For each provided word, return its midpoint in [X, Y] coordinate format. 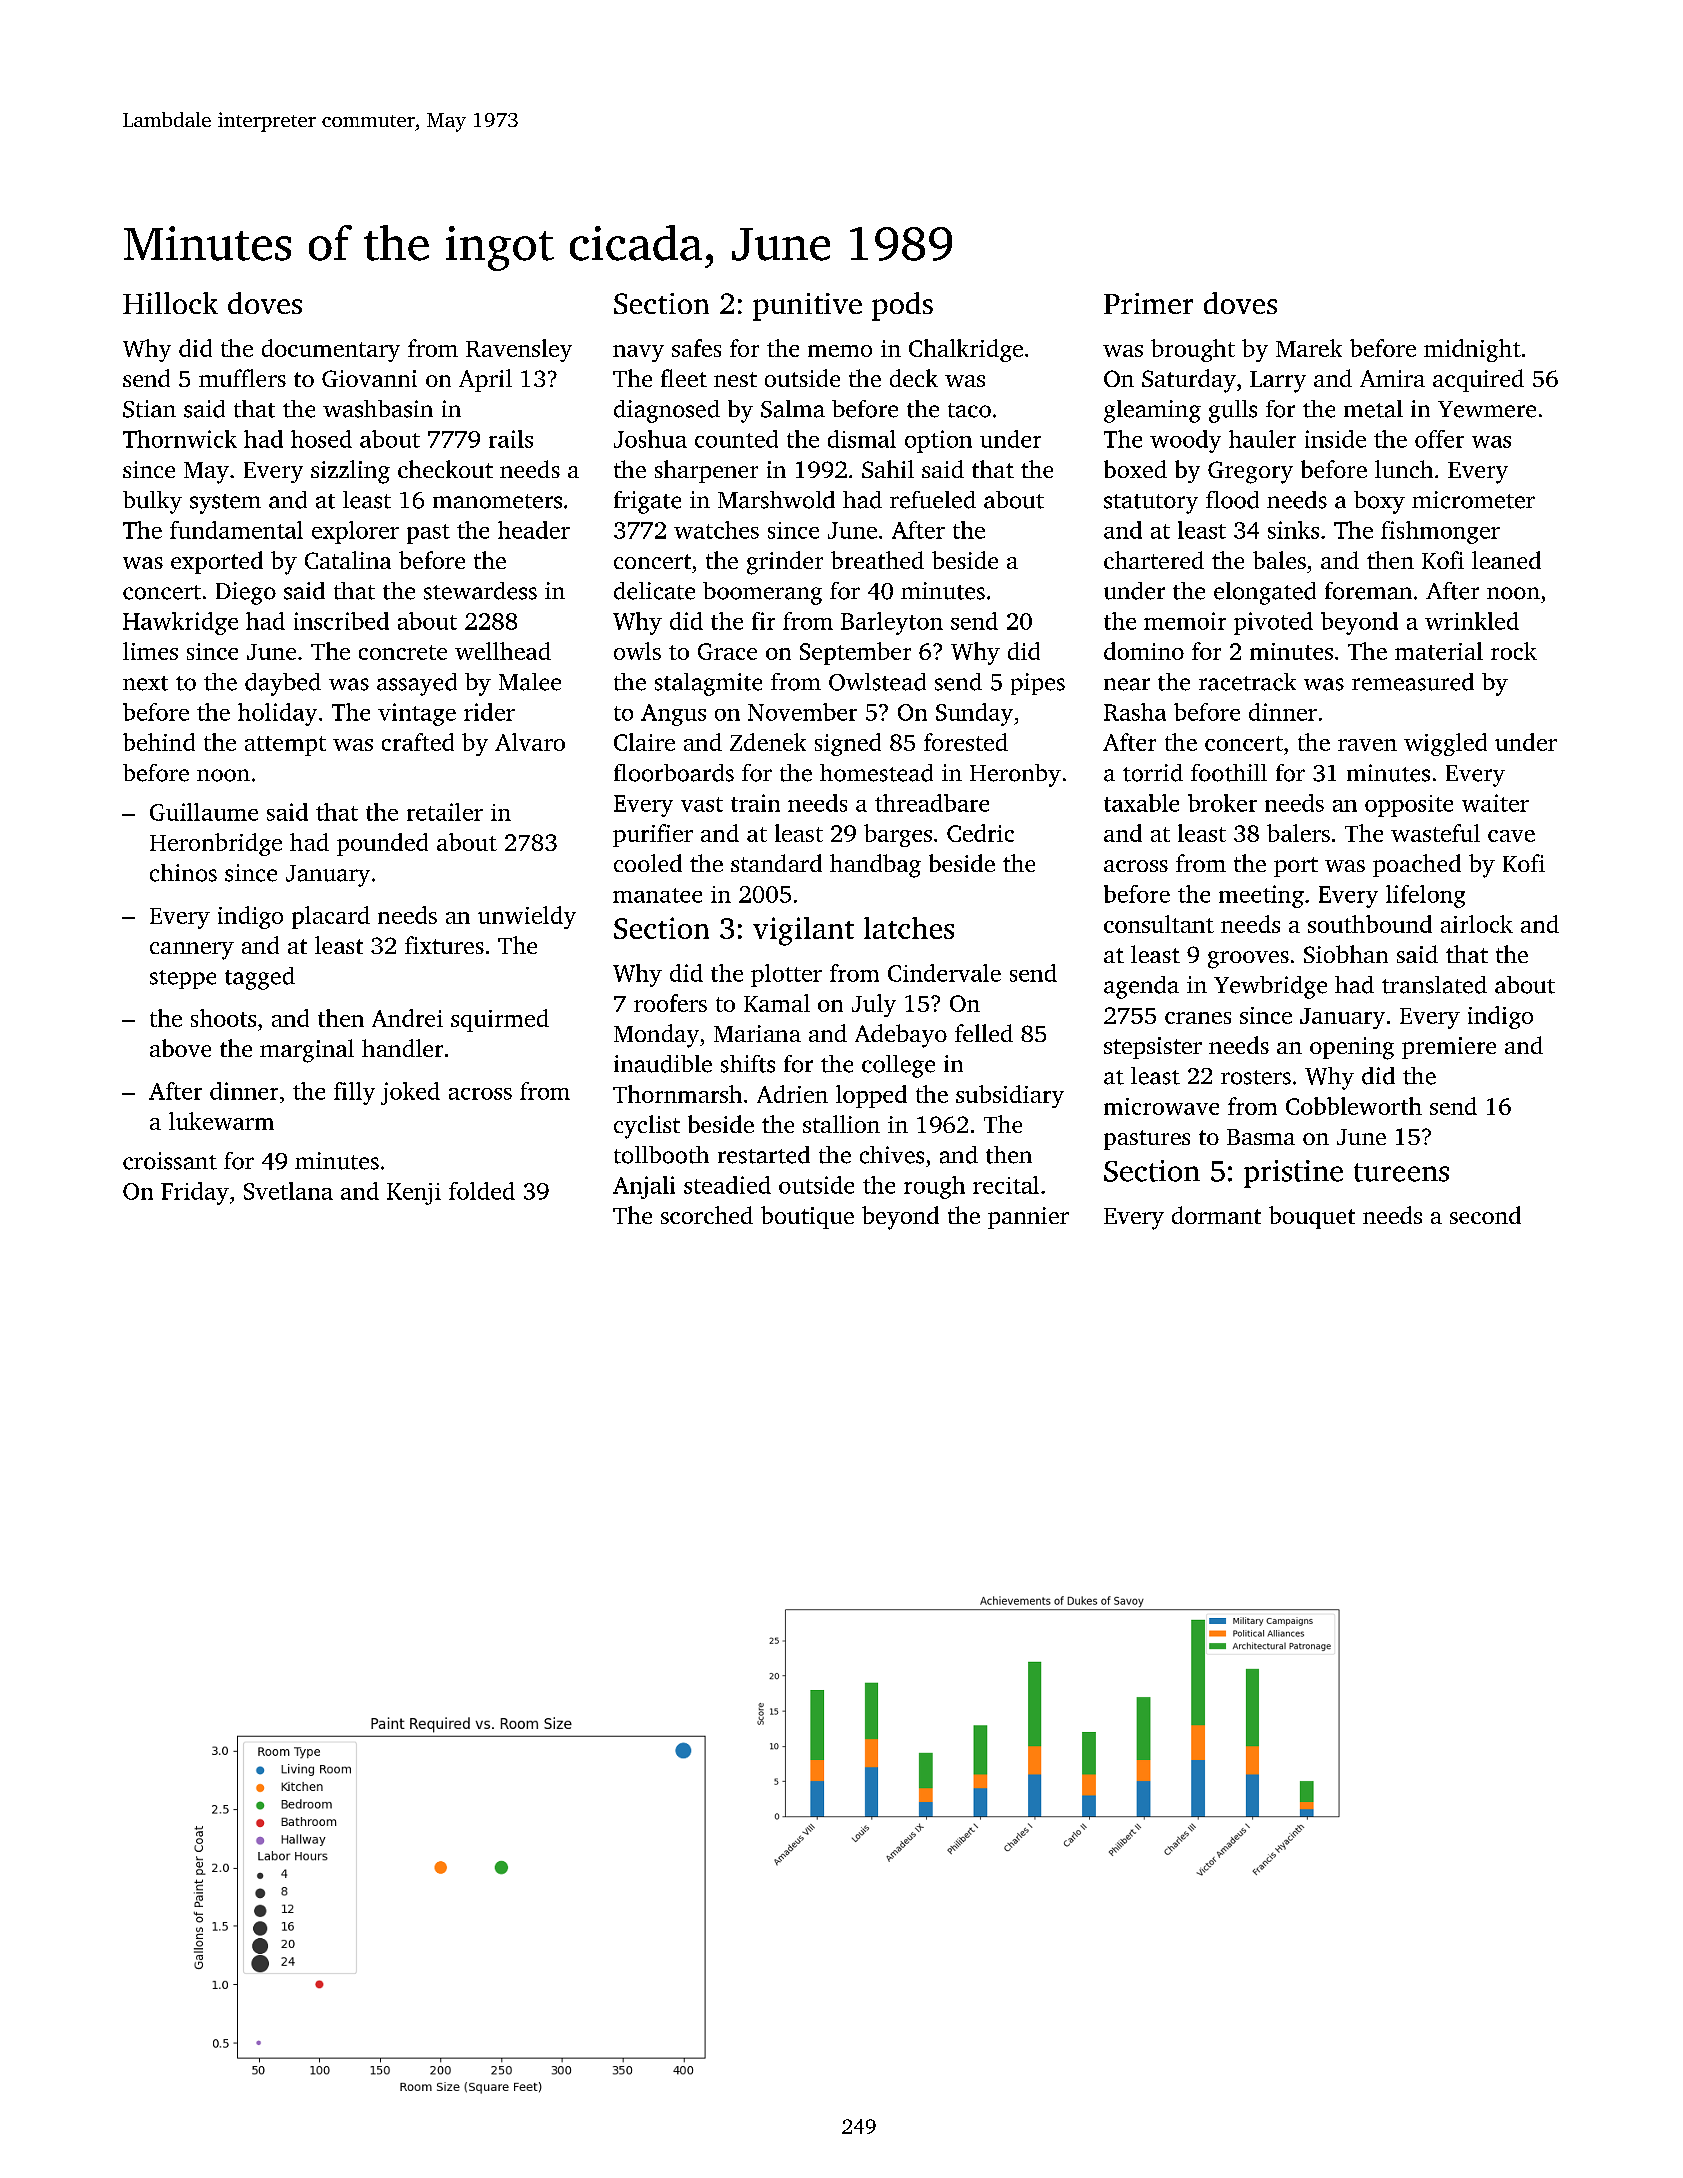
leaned [1506, 560]
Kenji [414, 1194]
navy [638, 353]
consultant [1159, 924]
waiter [1495, 803]
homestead [876, 773]
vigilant [803, 931]
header [534, 530]
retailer [445, 812]
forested [966, 742]
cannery [192, 951]
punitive [807, 307]
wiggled [1445, 744]
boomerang [762, 593]
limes [150, 651]
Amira [1392, 378]
